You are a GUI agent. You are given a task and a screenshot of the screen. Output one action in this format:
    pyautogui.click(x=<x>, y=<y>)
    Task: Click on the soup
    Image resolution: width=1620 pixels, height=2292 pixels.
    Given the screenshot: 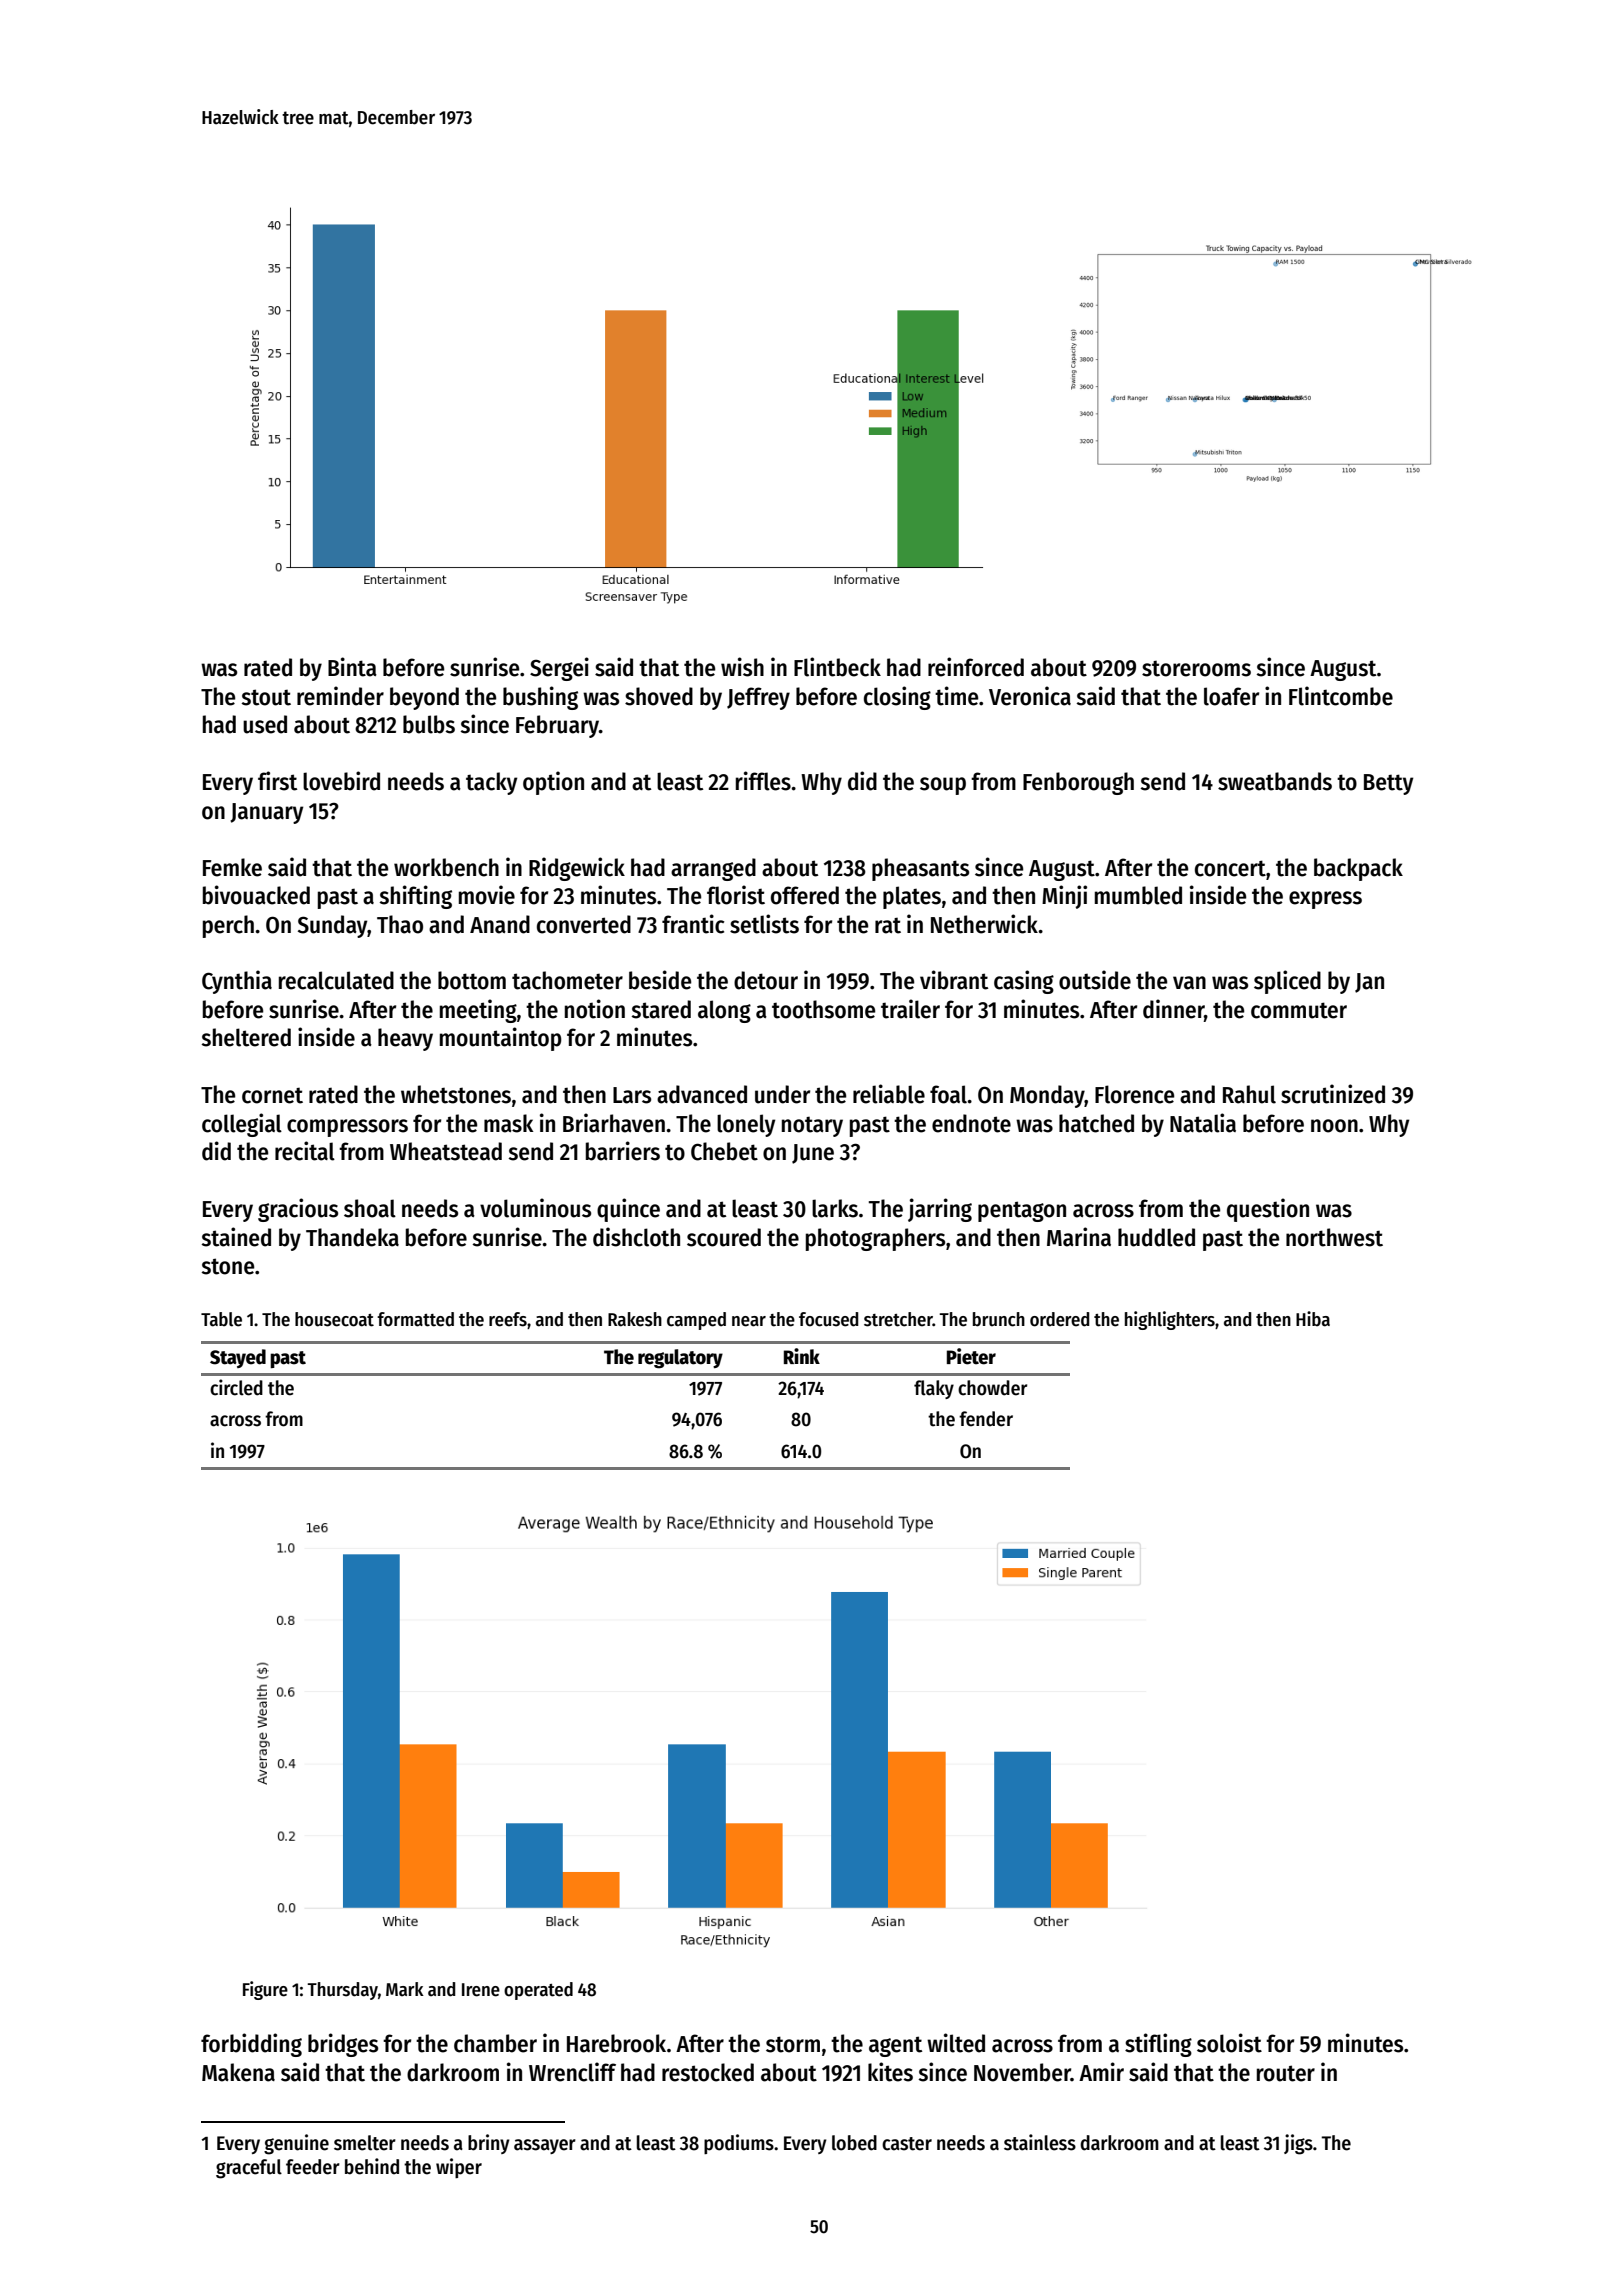 What is the action you would take?
    pyautogui.click(x=943, y=786)
